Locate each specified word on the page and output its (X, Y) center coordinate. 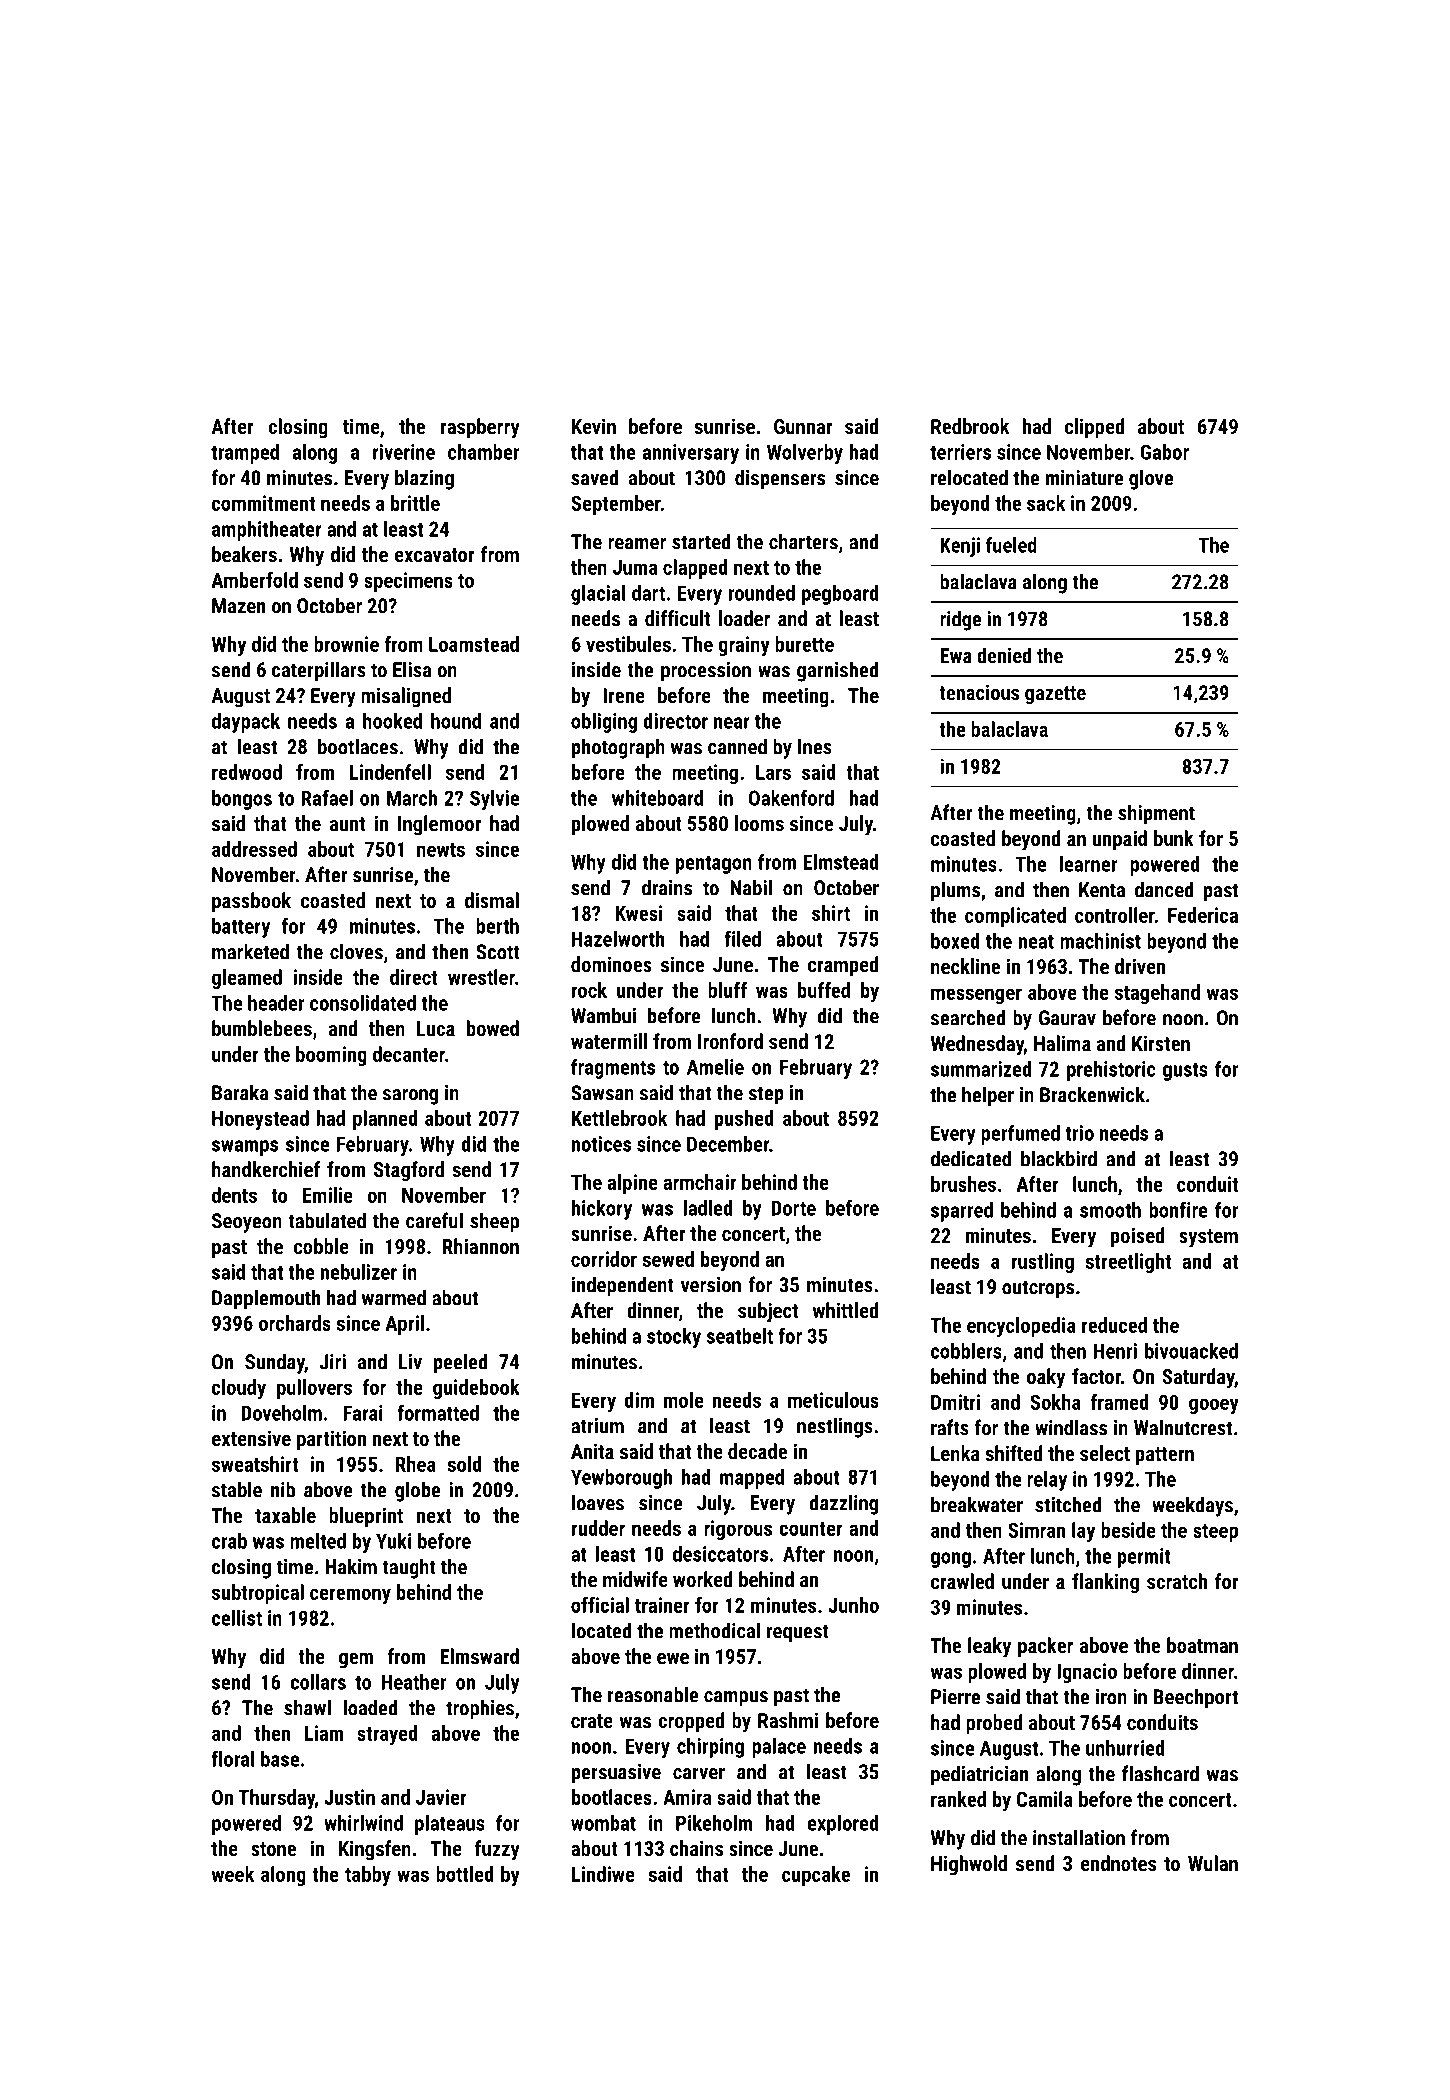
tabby (368, 1876)
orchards (295, 1323)
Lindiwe (603, 1874)
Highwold (969, 1865)
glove (1151, 479)
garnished (838, 671)
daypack (246, 723)
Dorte (793, 1208)
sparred (962, 1212)
